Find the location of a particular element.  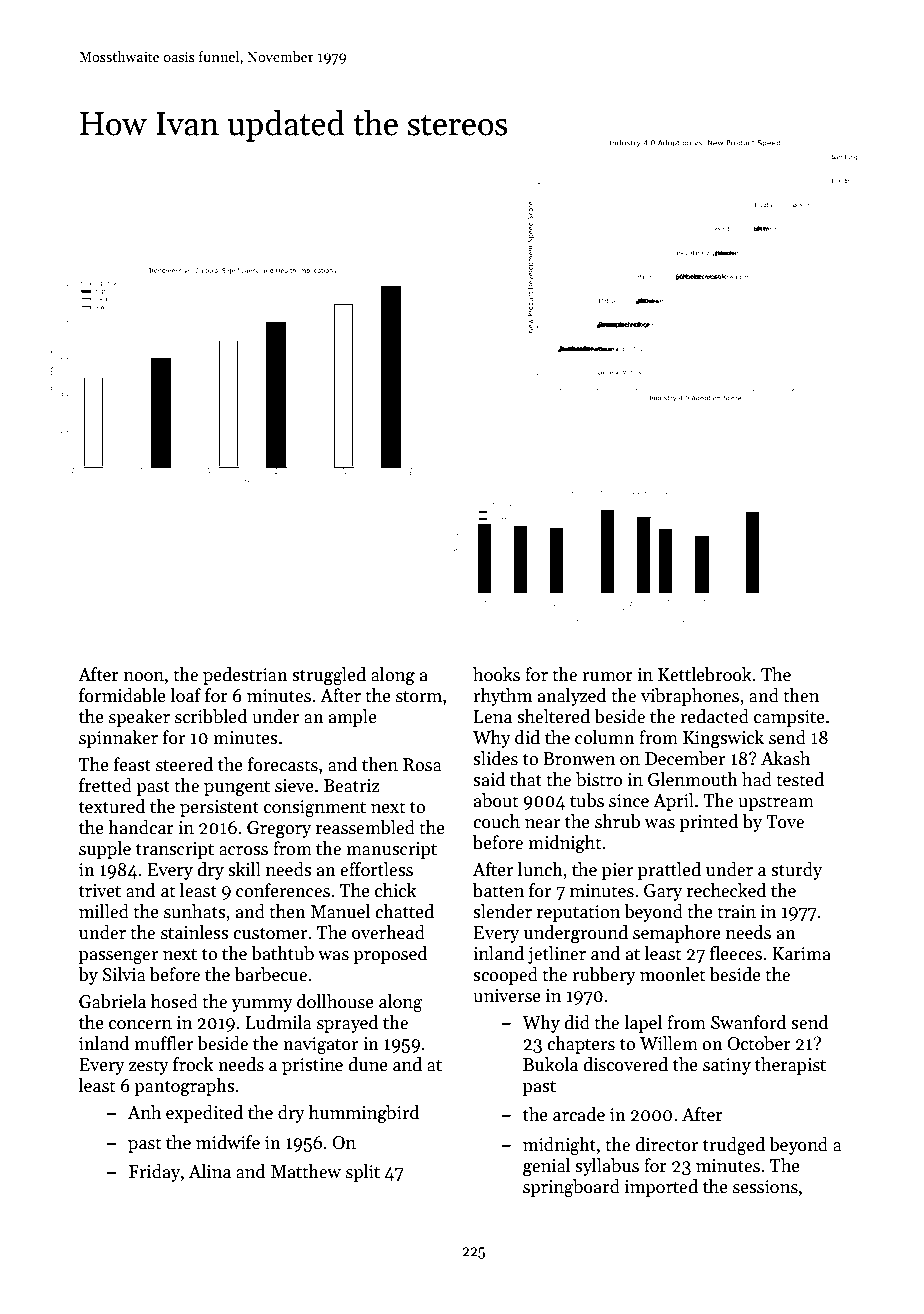

spinnaker is located at coordinates (118, 739).
